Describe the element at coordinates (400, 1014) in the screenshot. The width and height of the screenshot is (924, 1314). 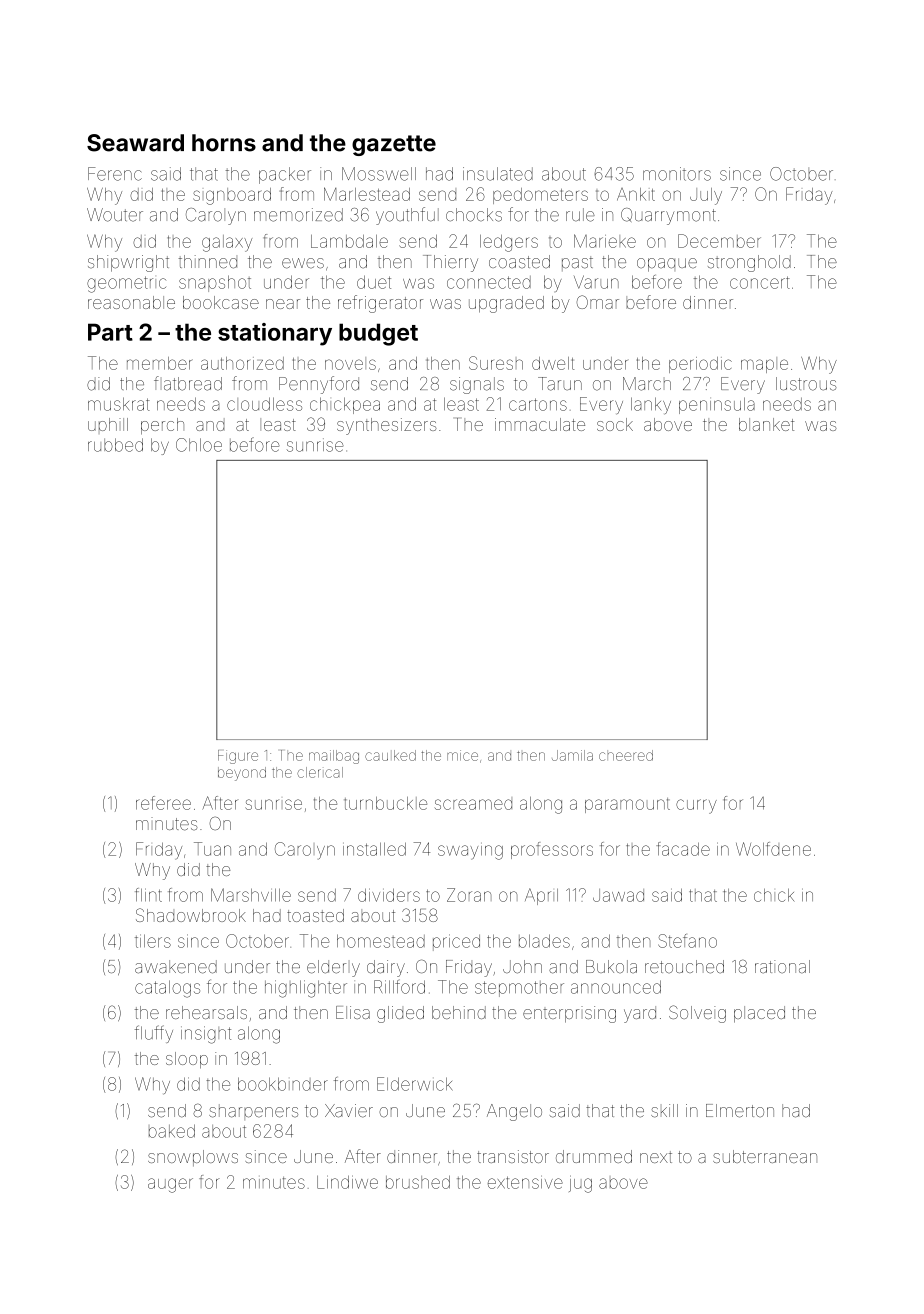
I see `glided` at that location.
